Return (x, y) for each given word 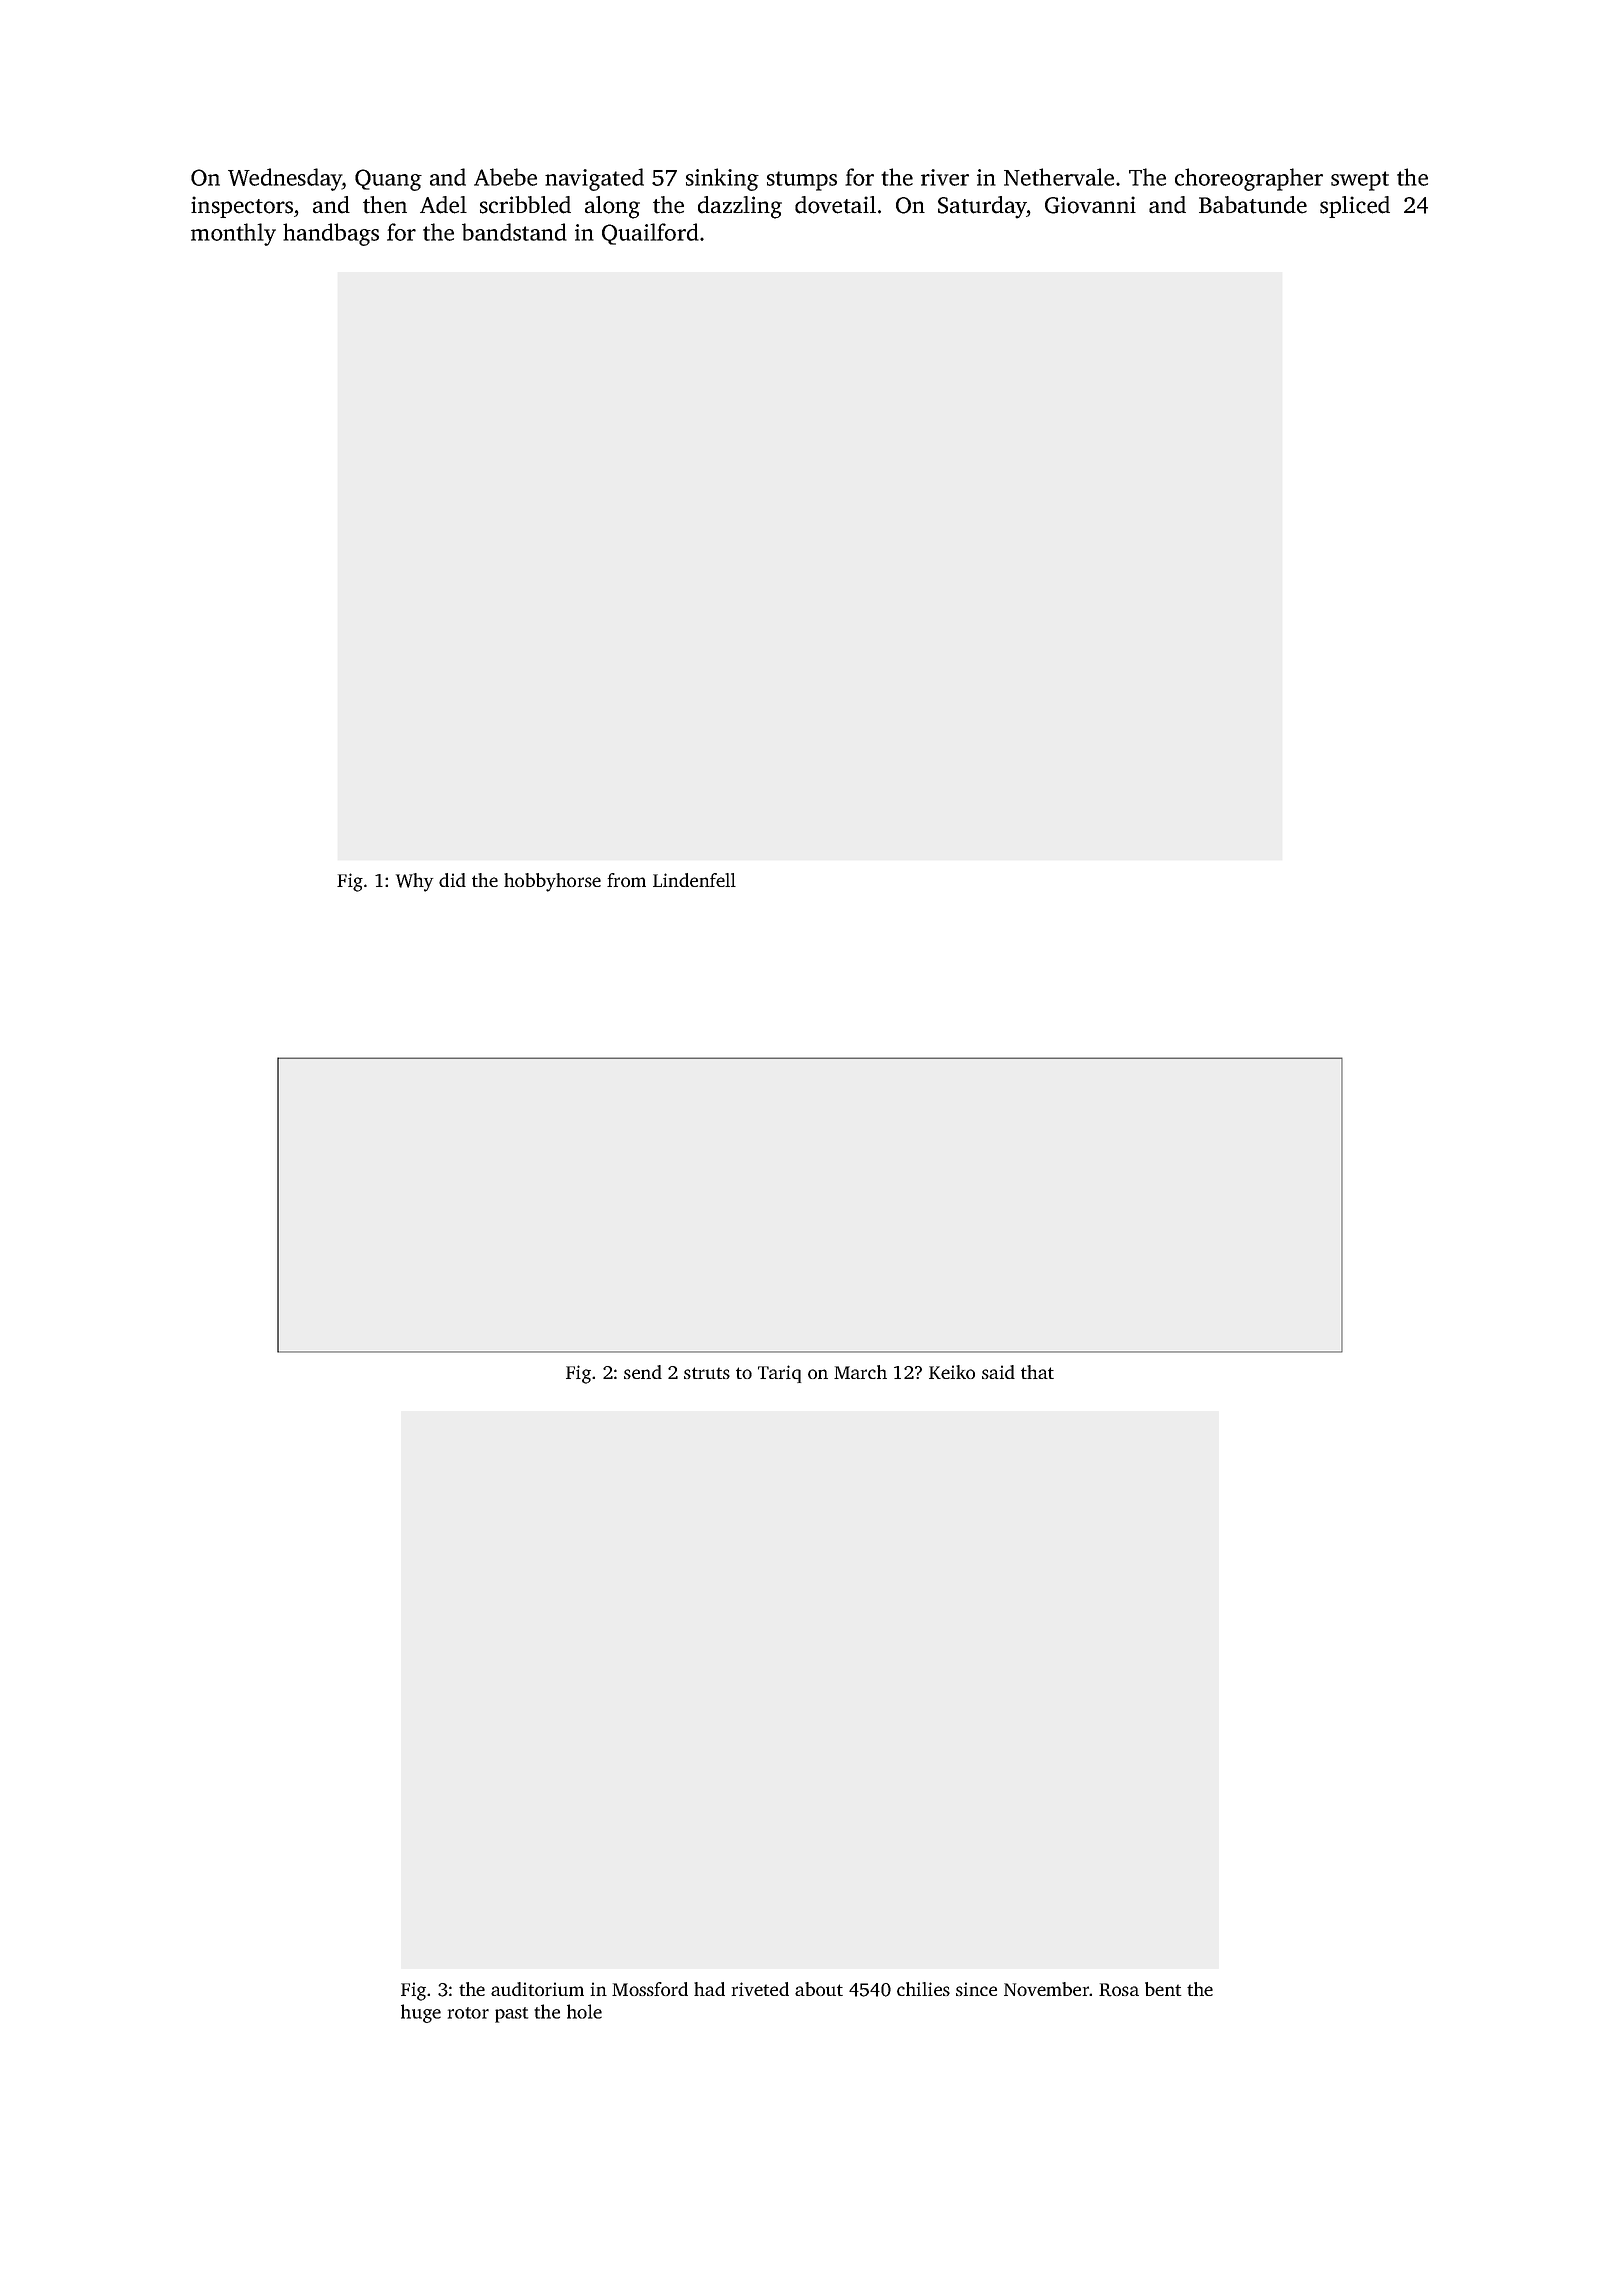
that (1037, 1372)
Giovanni (1090, 205)
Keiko (952, 1372)
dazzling (740, 207)
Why (414, 882)
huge (421, 2013)
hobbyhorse (552, 882)
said (998, 1372)
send (643, 1372)
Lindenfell (694, 880)
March (860, 1372)
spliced (1355, 207)
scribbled (525, 205)
